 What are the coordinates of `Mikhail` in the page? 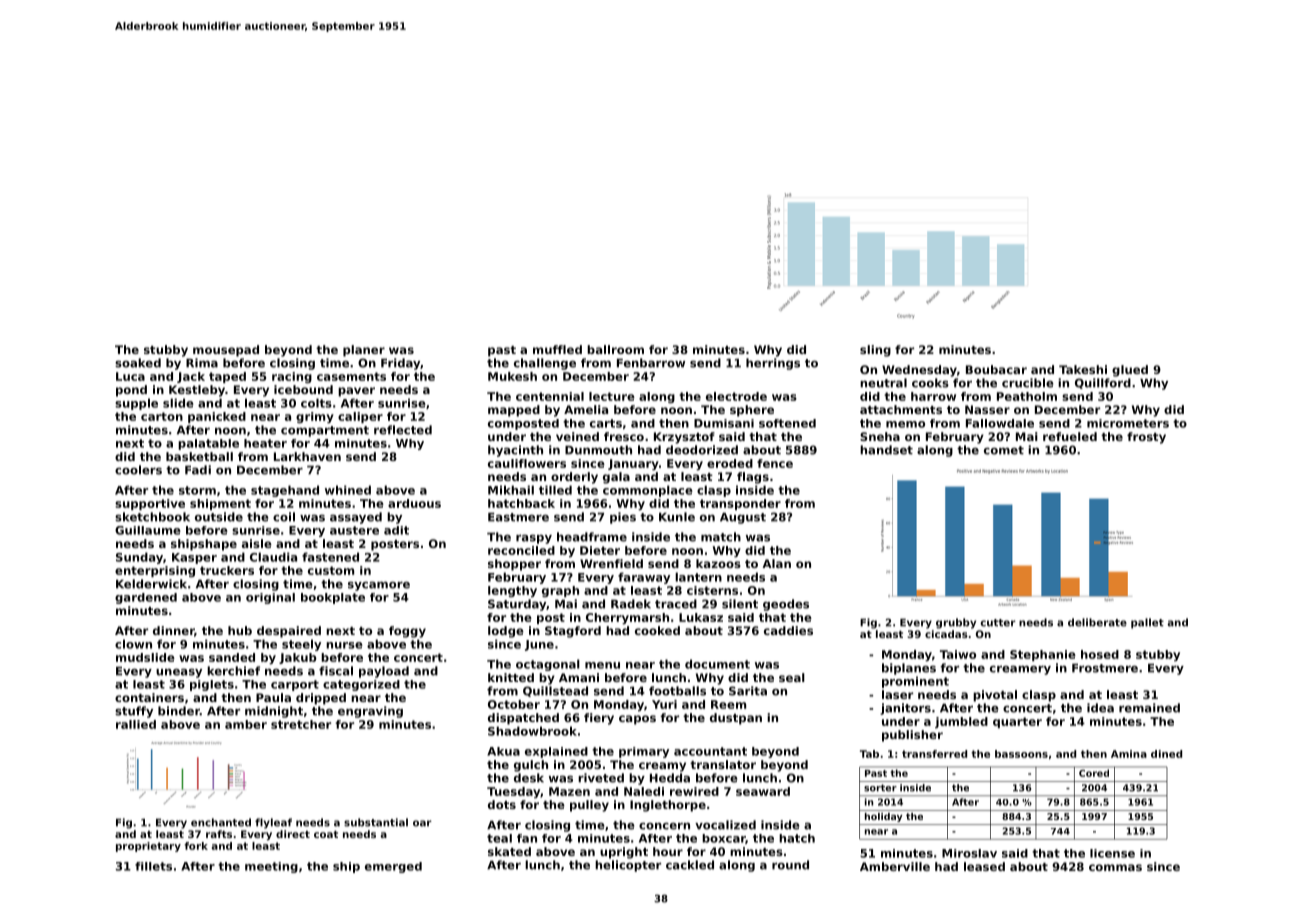 It's located at (511, 490).
